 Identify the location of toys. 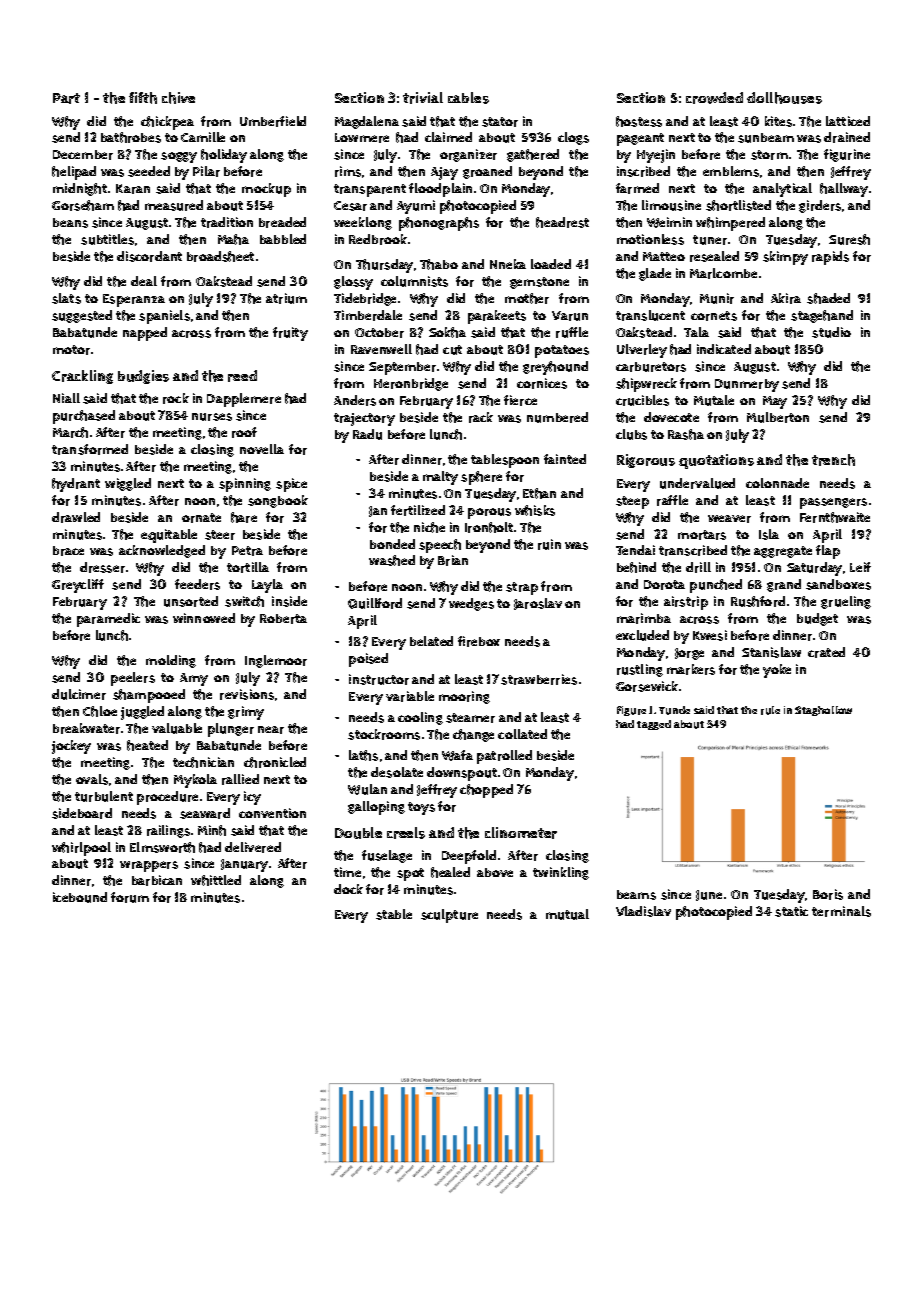
(421, 808).
